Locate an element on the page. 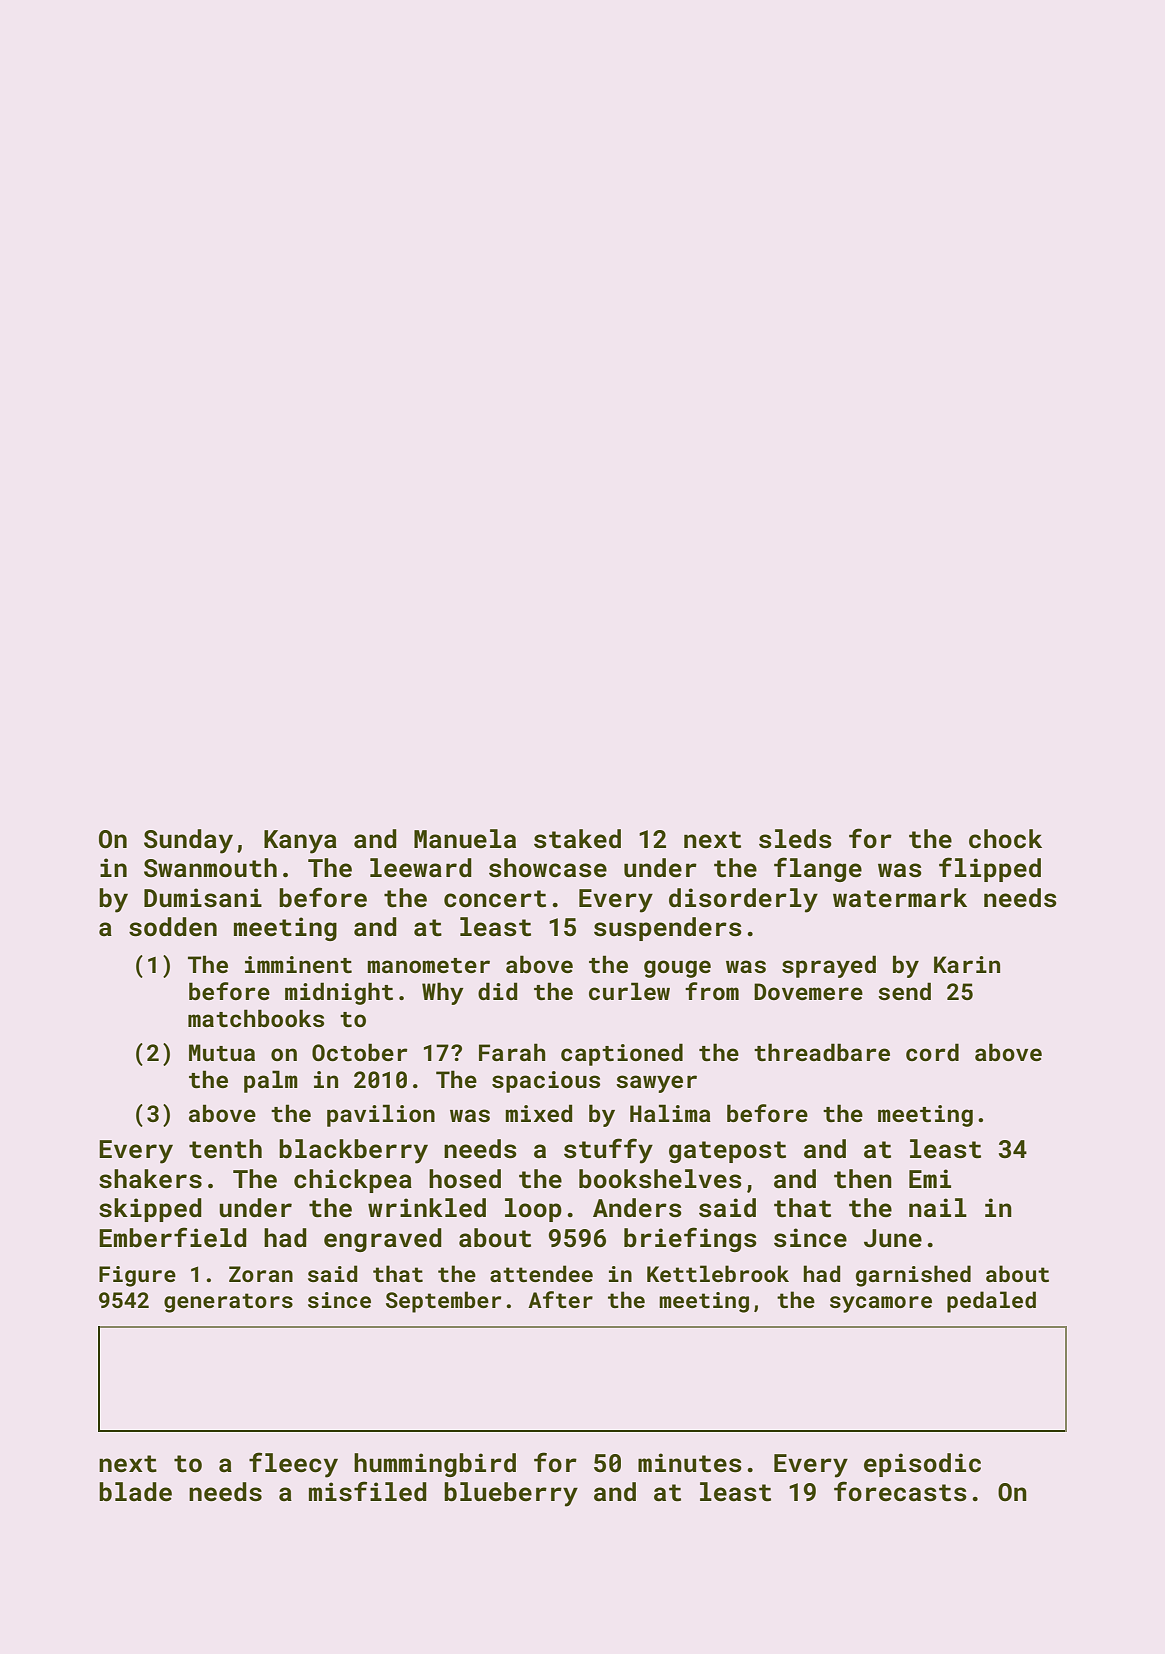  Emi is located at coordinates (930, 1178).
